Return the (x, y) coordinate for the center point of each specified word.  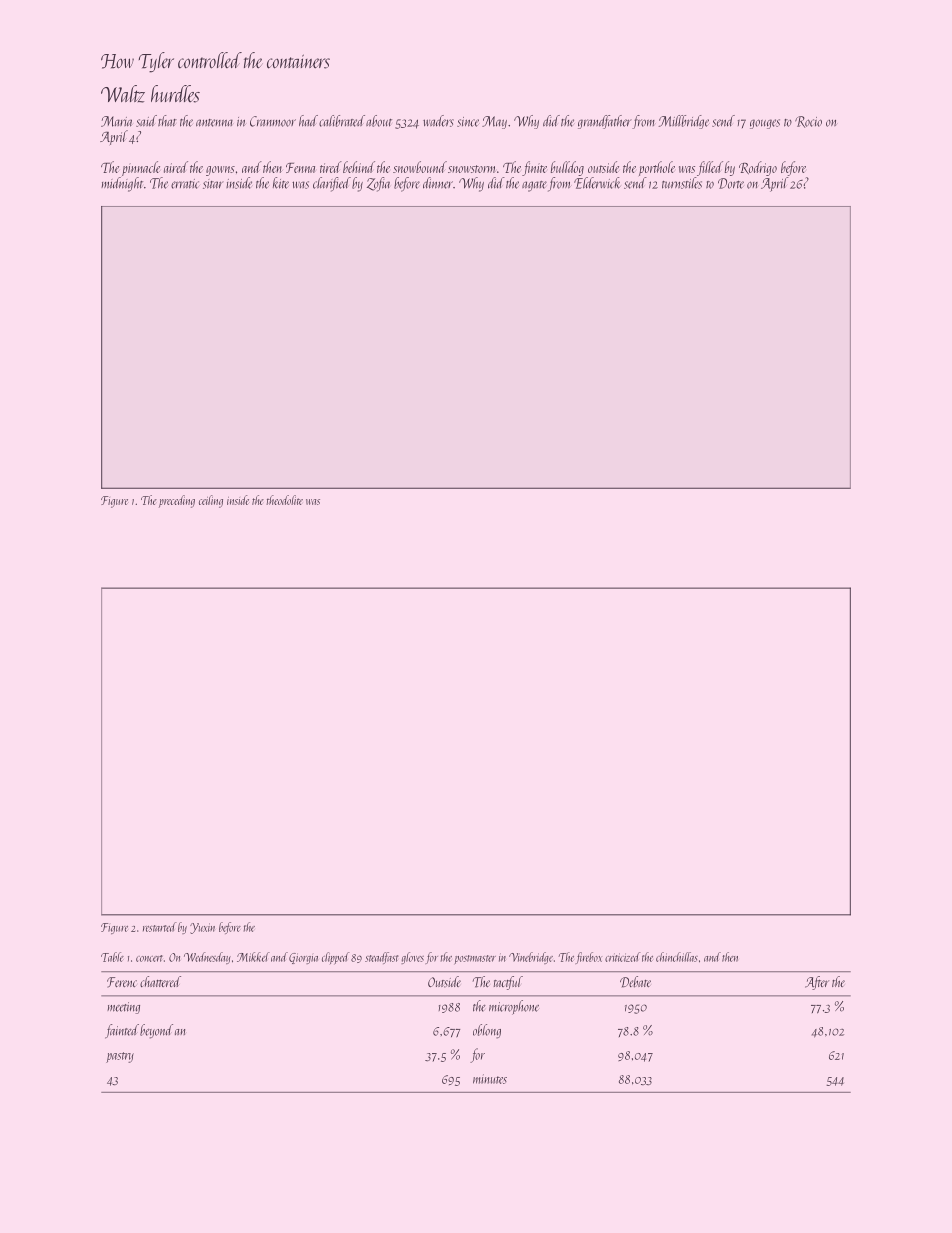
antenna (214, 123)
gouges (765, 124)
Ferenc (122, 982)
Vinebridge (531, 958)
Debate (635, 982)
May (494, 122)
